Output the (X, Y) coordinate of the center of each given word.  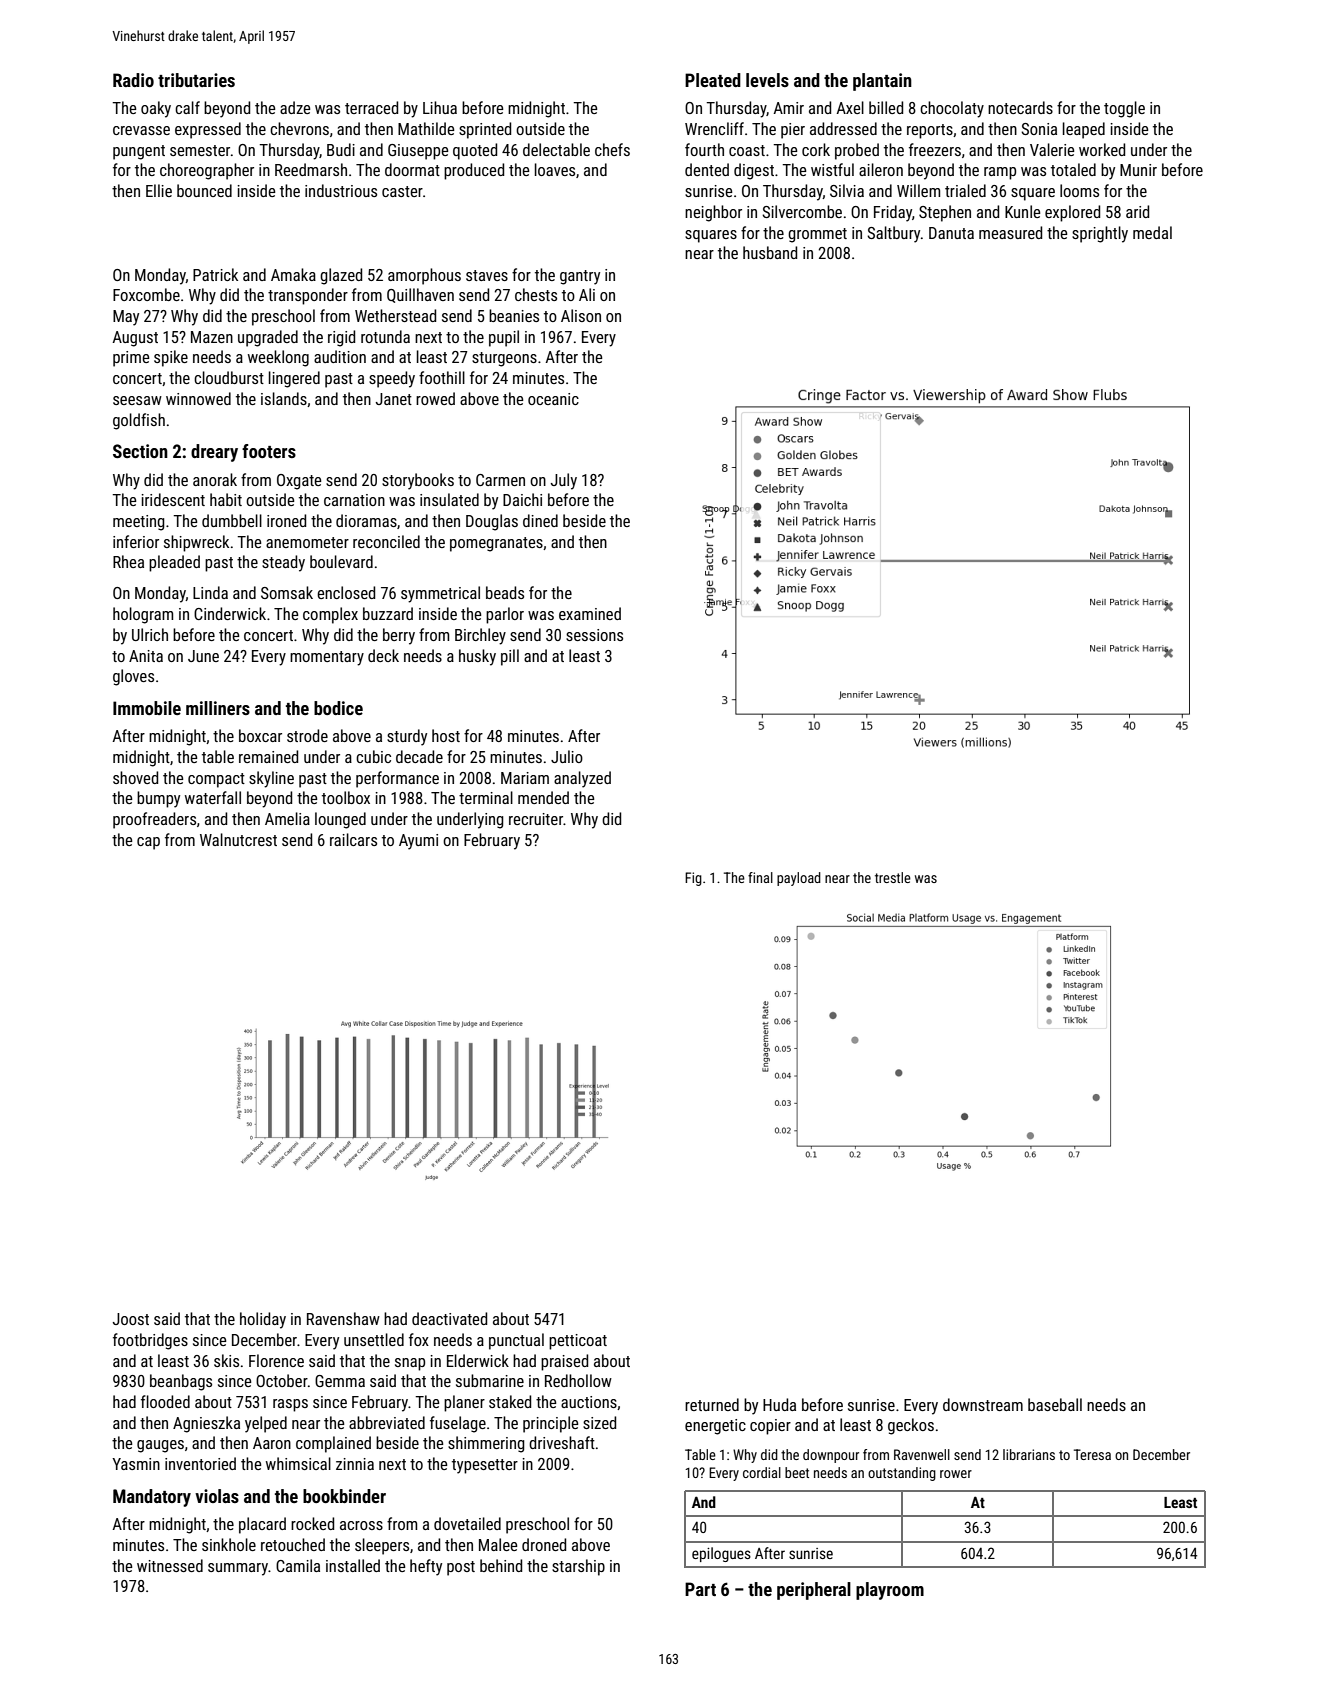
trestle (893, 877)
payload (799, 879)
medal (1152, 232)
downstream (983, 1404)
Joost (131, 1319)
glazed (341, 276)
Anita (146, 656)
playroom (890, 1591)
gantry (580, 277)
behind (501, 1565)
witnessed (170, 1565)
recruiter (536, 819)
